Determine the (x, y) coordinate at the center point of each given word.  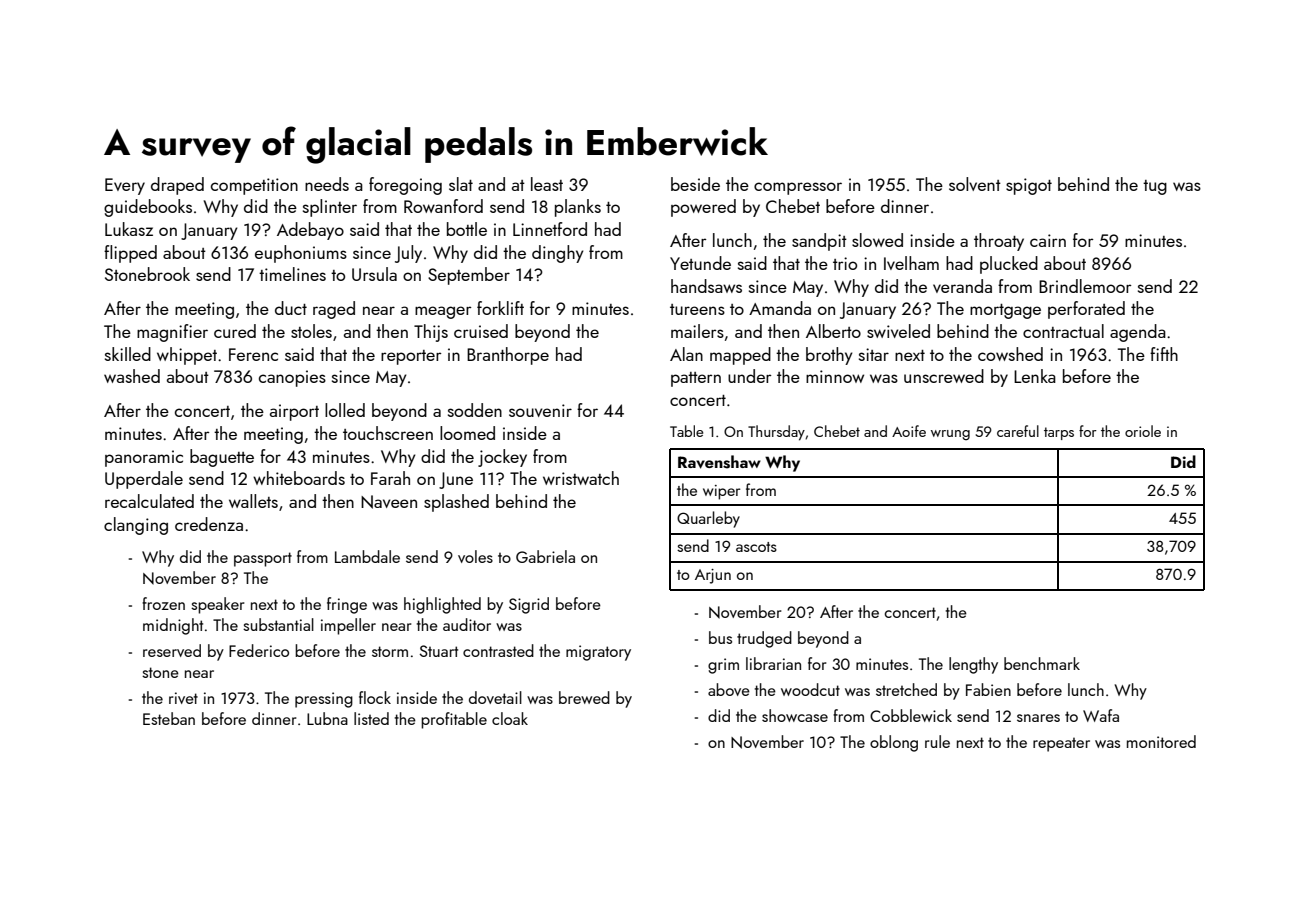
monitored (1161, 741)
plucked (1009, 265)
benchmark (1042, 663)
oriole (1143, 431)
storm (390, 651)
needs (327, 184)
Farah (390, 478)
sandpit (819, 242)
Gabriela (545, 556)
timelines (292, 274)
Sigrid (529, 605)
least (547, 184)
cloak (510, 718)
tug (1155, 187)
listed (371, 718)
